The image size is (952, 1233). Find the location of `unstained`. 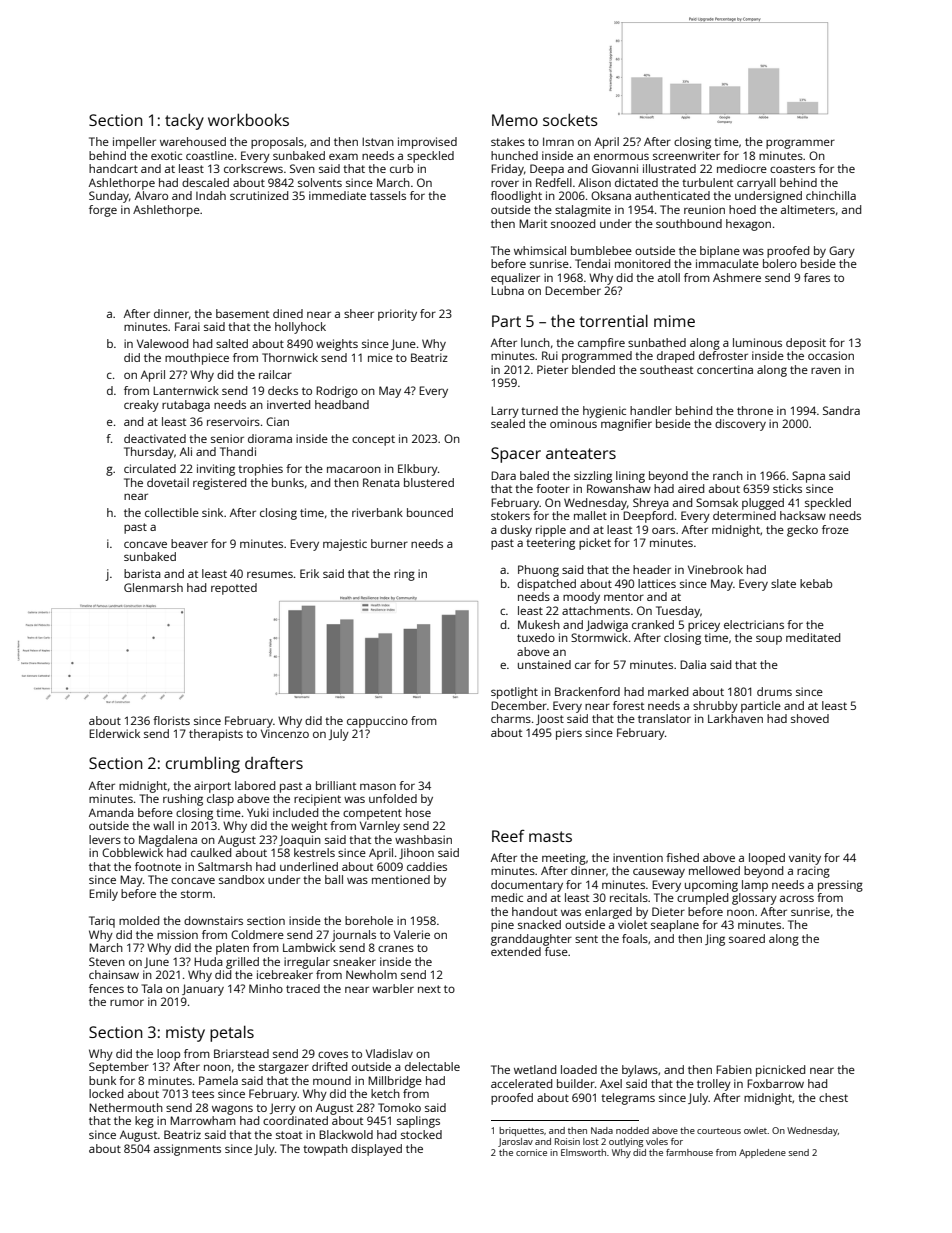

unstained is located at coordinates (544, 664).
